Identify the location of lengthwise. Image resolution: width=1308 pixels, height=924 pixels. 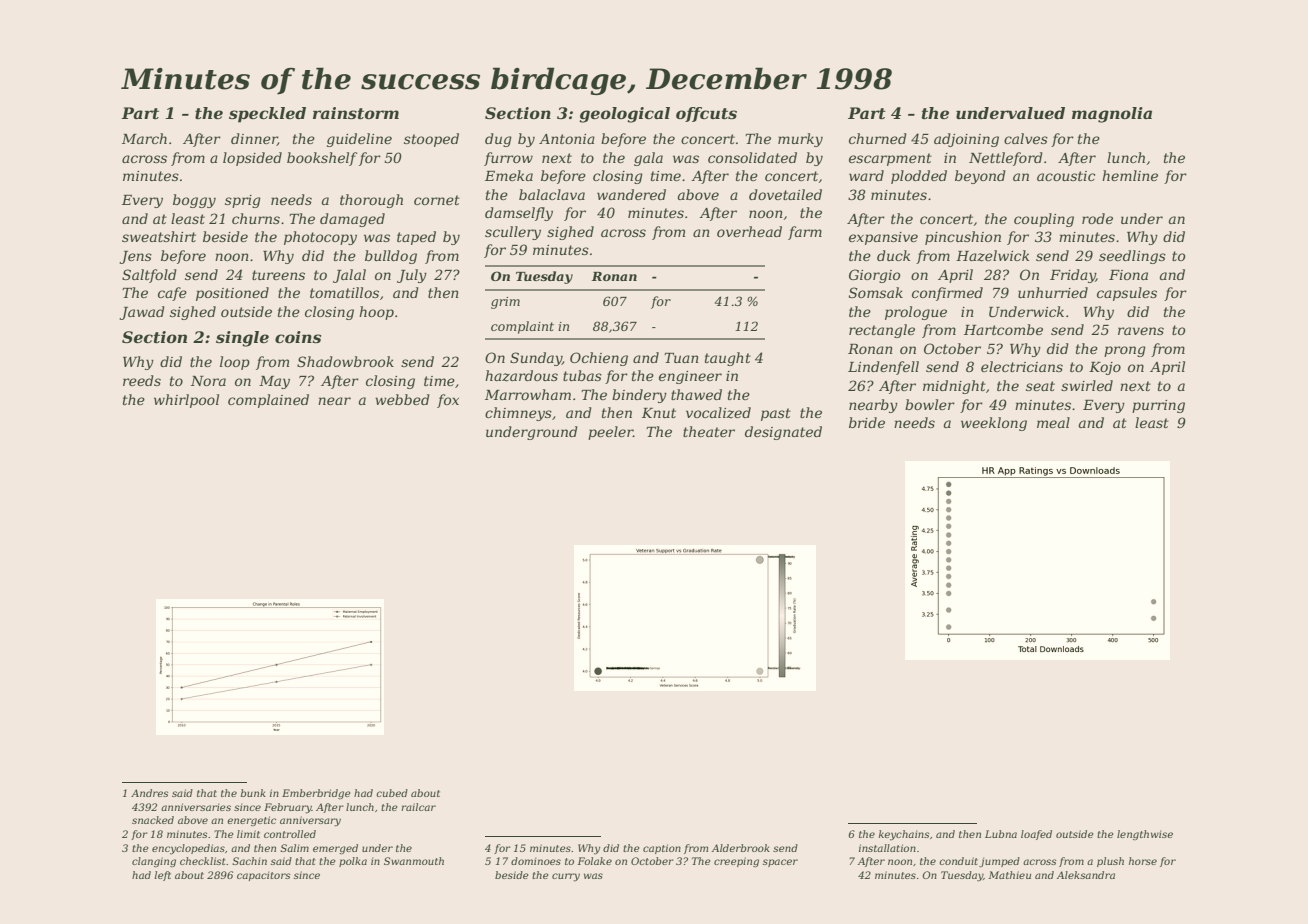
(1145, 835).
